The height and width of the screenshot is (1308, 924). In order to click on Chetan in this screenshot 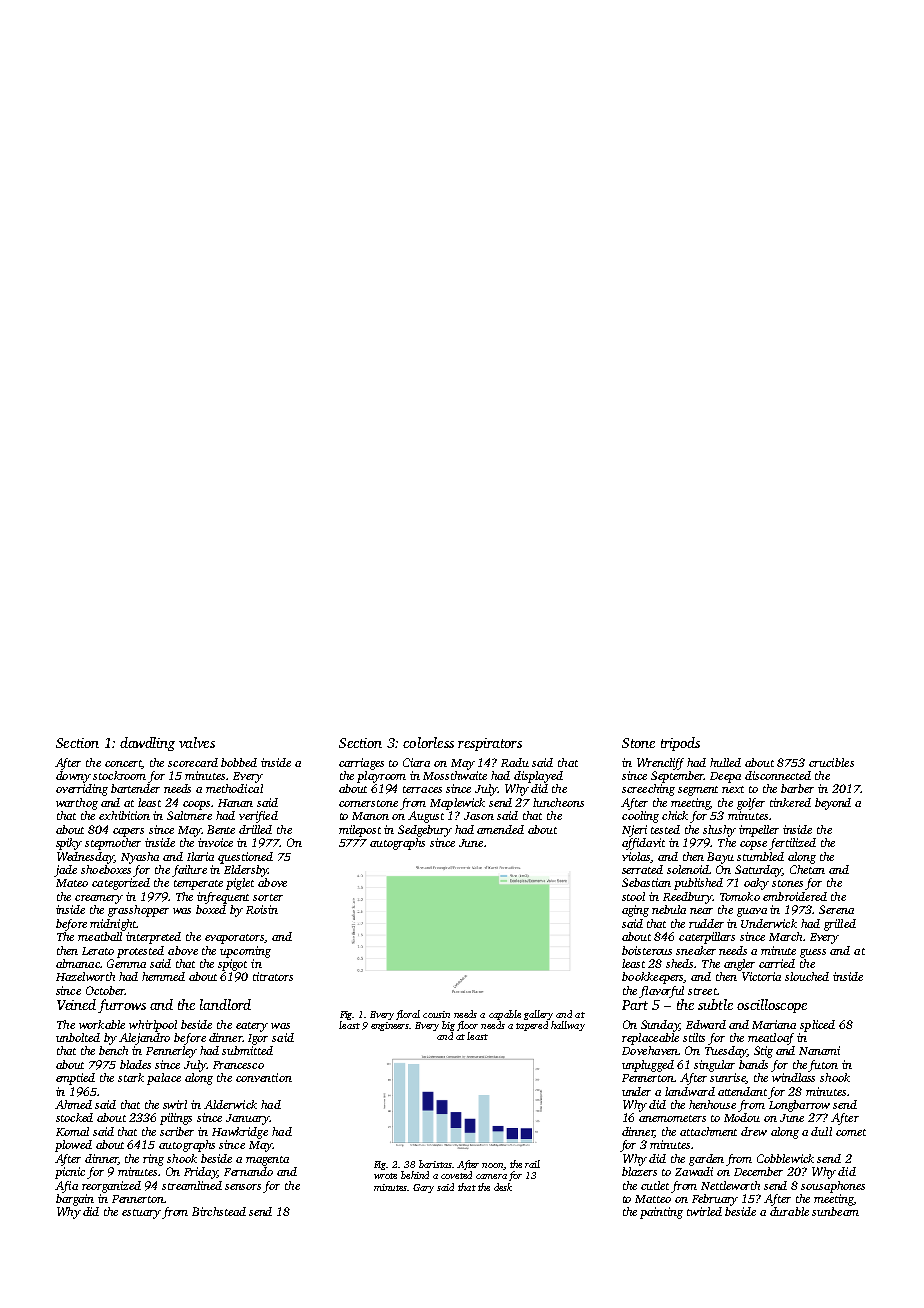, I will do `click(807, 869)`.
